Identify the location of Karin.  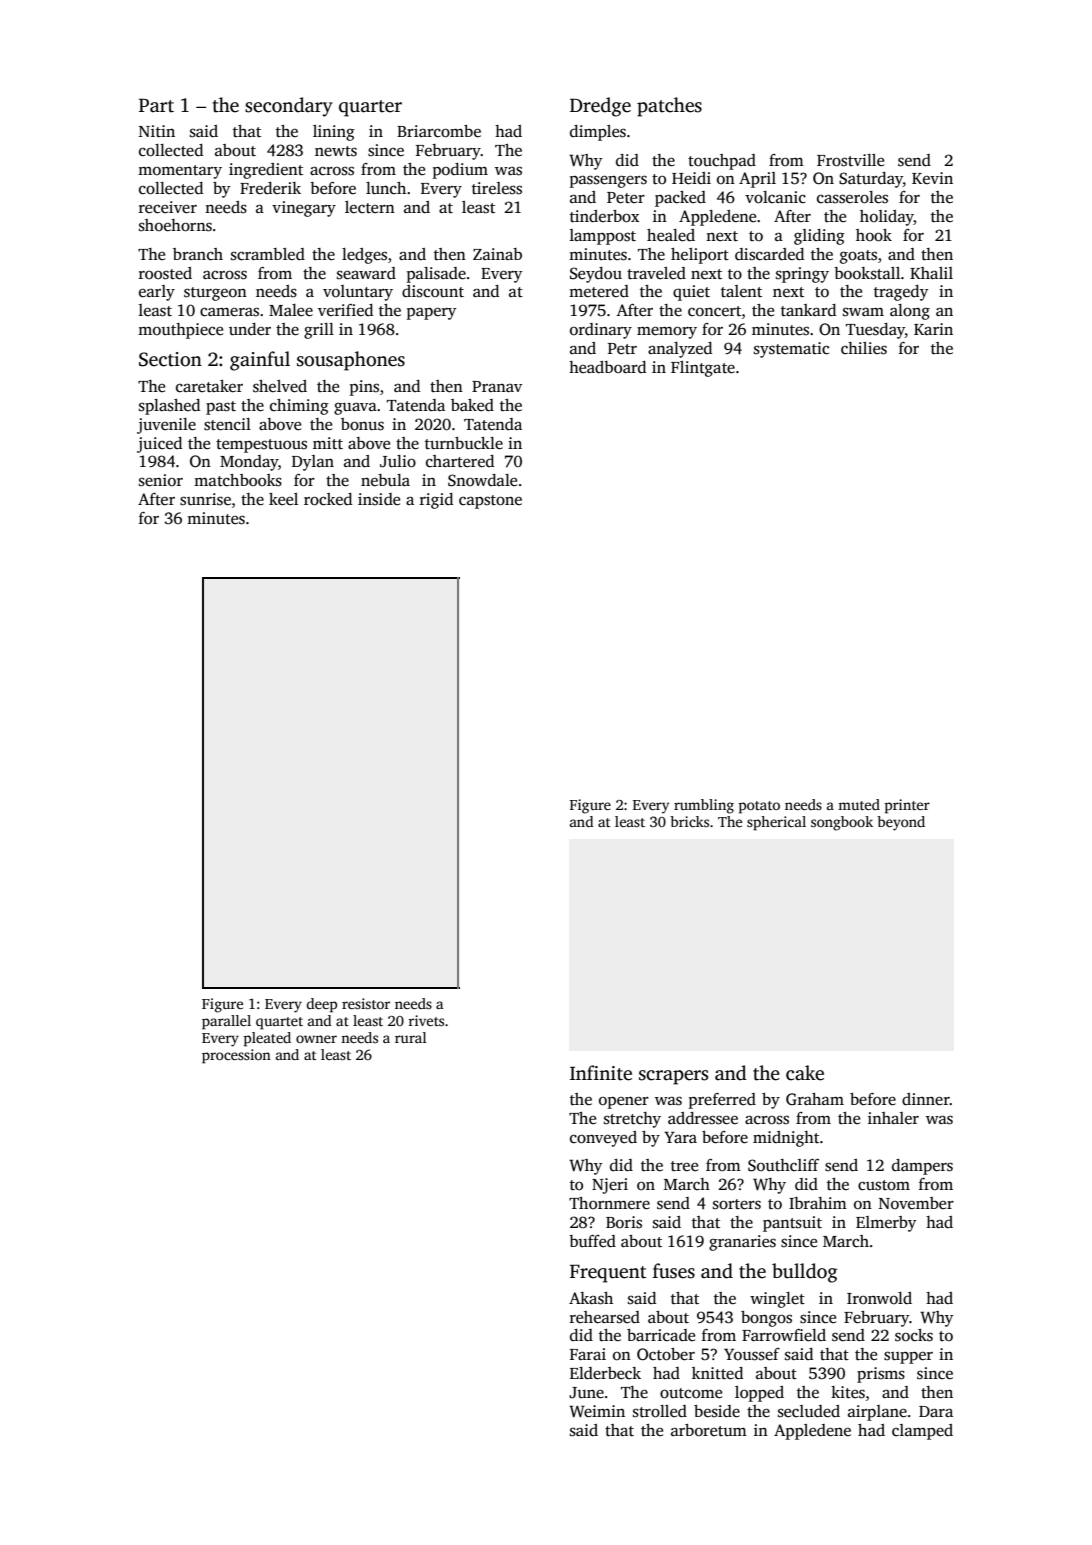
(933, 329).
